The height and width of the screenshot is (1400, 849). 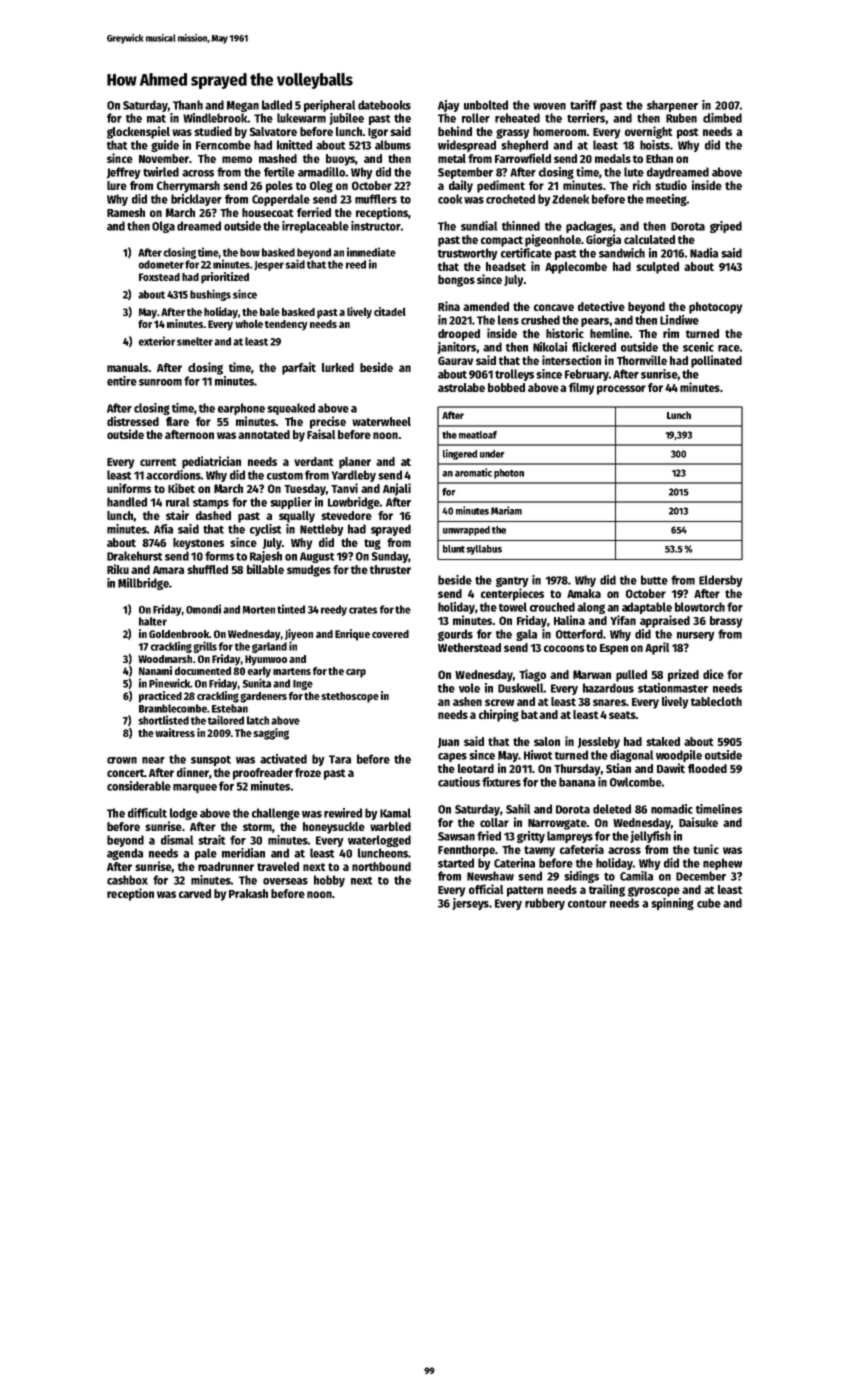 I want to click on carved, so click(x=195, y=893).
